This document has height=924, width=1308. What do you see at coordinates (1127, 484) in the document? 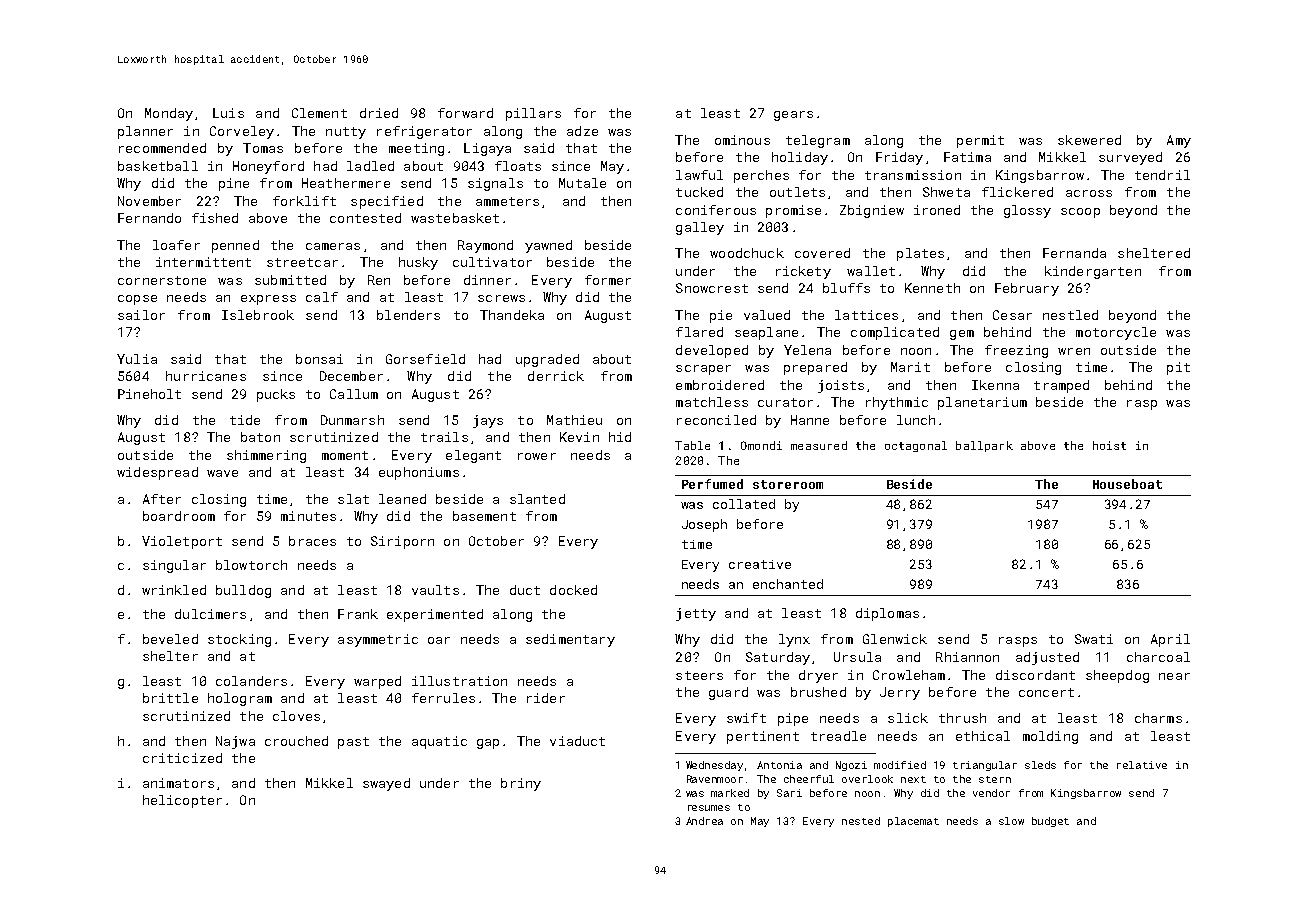
I see `Houseboat` at bounding box center [1127, 484].
